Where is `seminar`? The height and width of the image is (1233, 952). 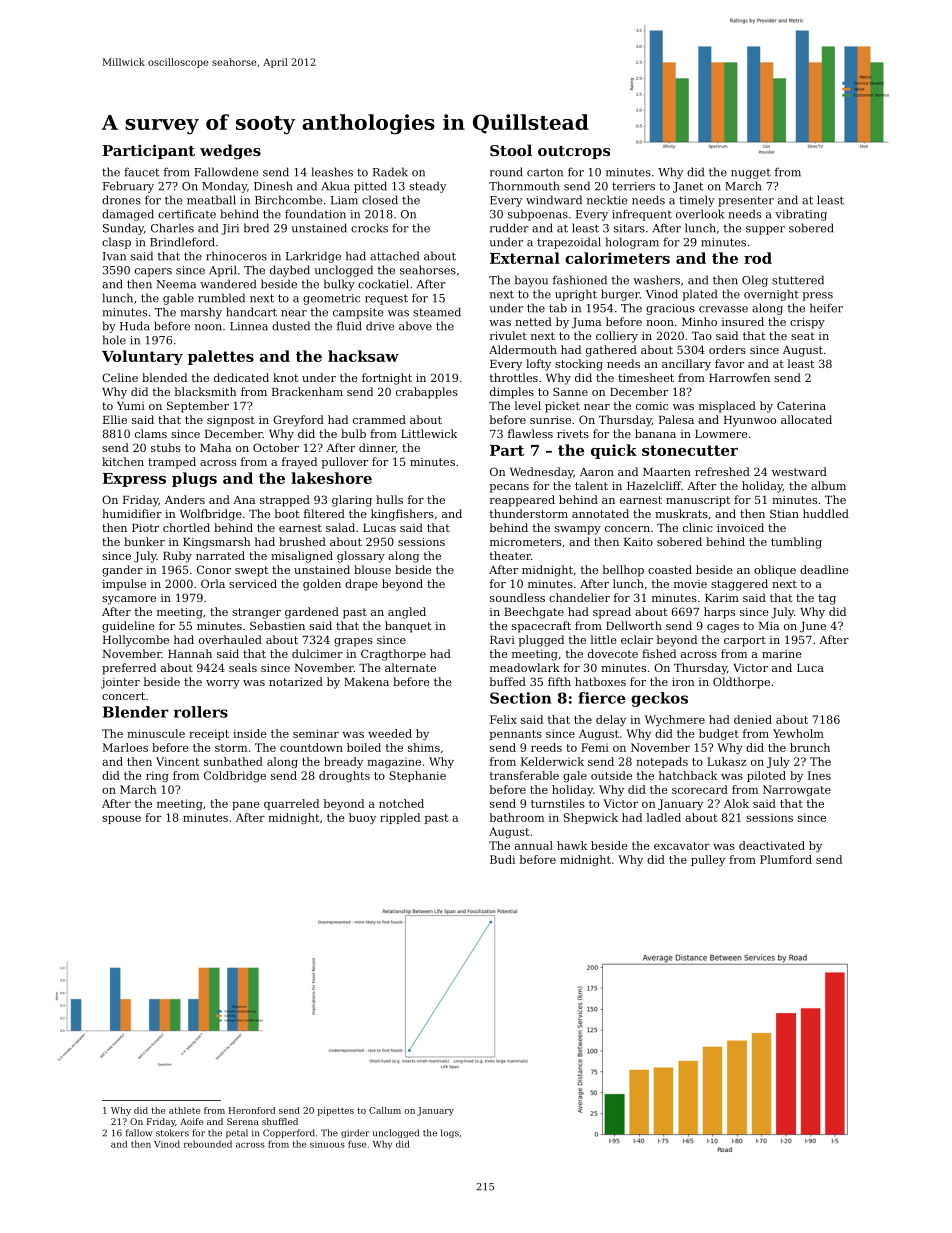
seminar is located at coordinates (316, 733).
